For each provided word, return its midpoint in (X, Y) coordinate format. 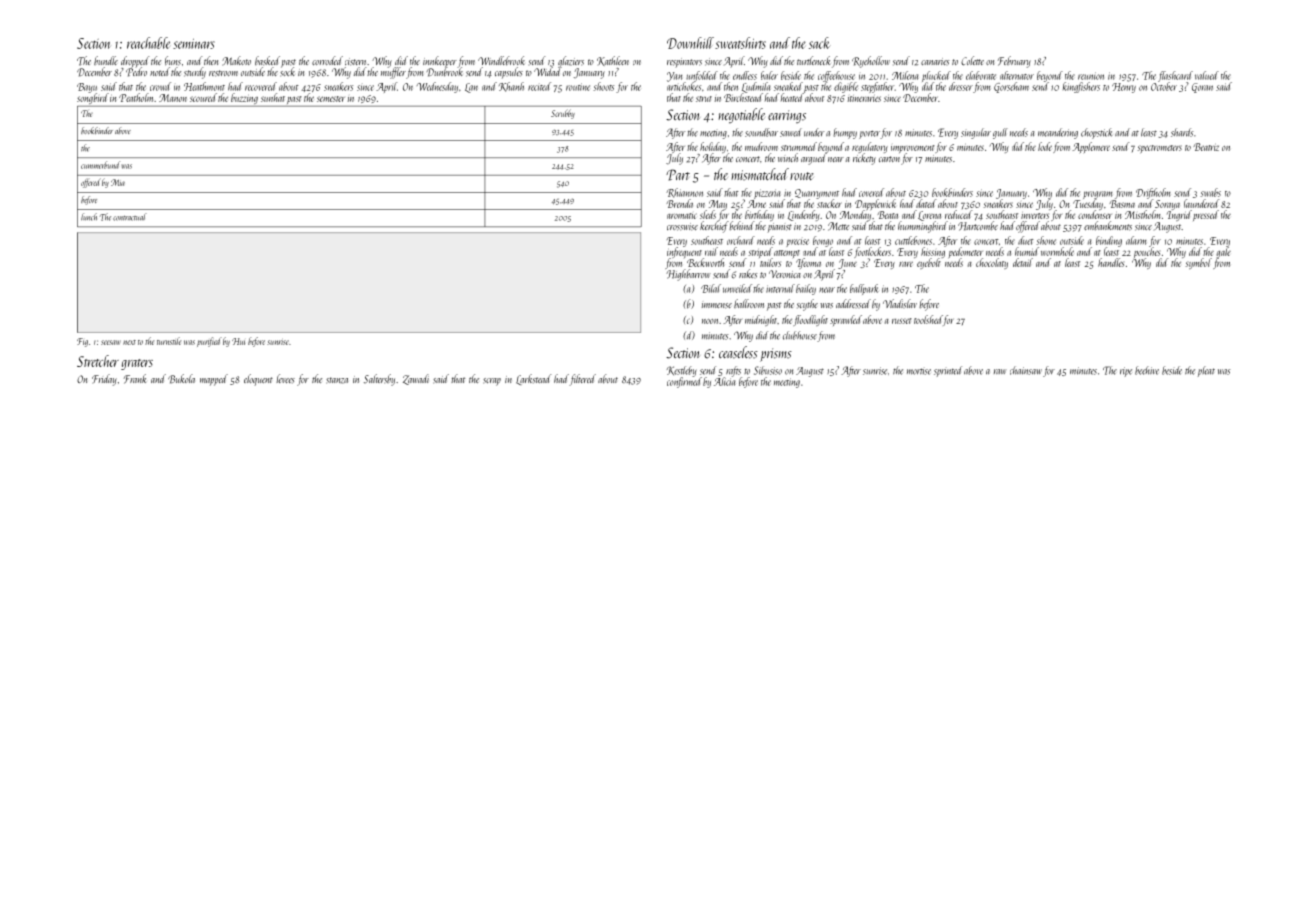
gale (1223, 252)
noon (710, 321)
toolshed (928, 319)
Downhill (690, 43)
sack (819, 43)
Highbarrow (688, 275)
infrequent (684, 252)
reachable (148, 43)
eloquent (258, 380)
